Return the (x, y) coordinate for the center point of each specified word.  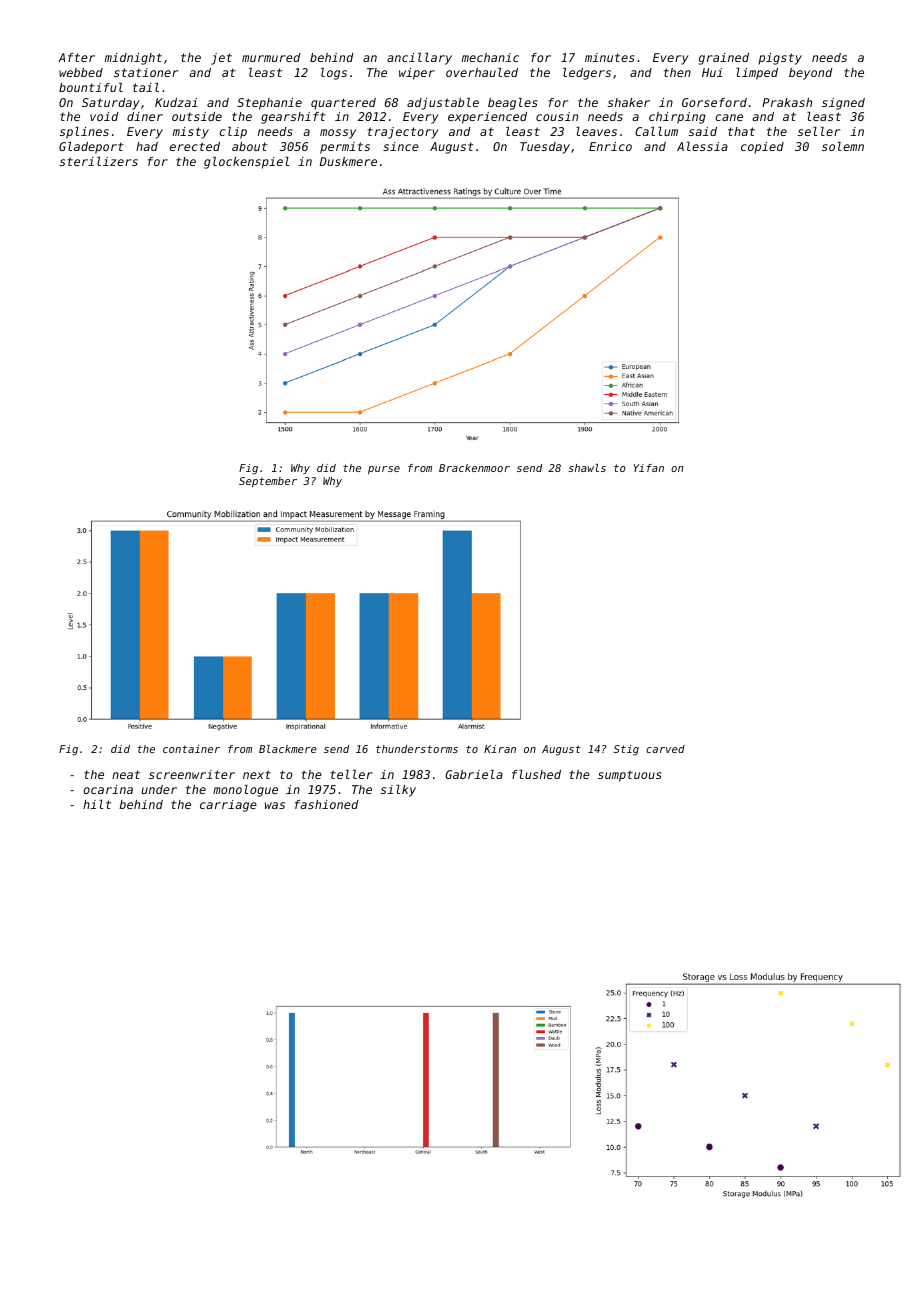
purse (384, 470)
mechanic (490, 57)
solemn (843, 146)
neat (126, 774)
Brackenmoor (474, 468)
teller (351, 774)
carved (665, 749)
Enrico (610, 146)
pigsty (780, 59)
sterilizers (99, 161)
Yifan (648, 468)
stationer (146, 72)
